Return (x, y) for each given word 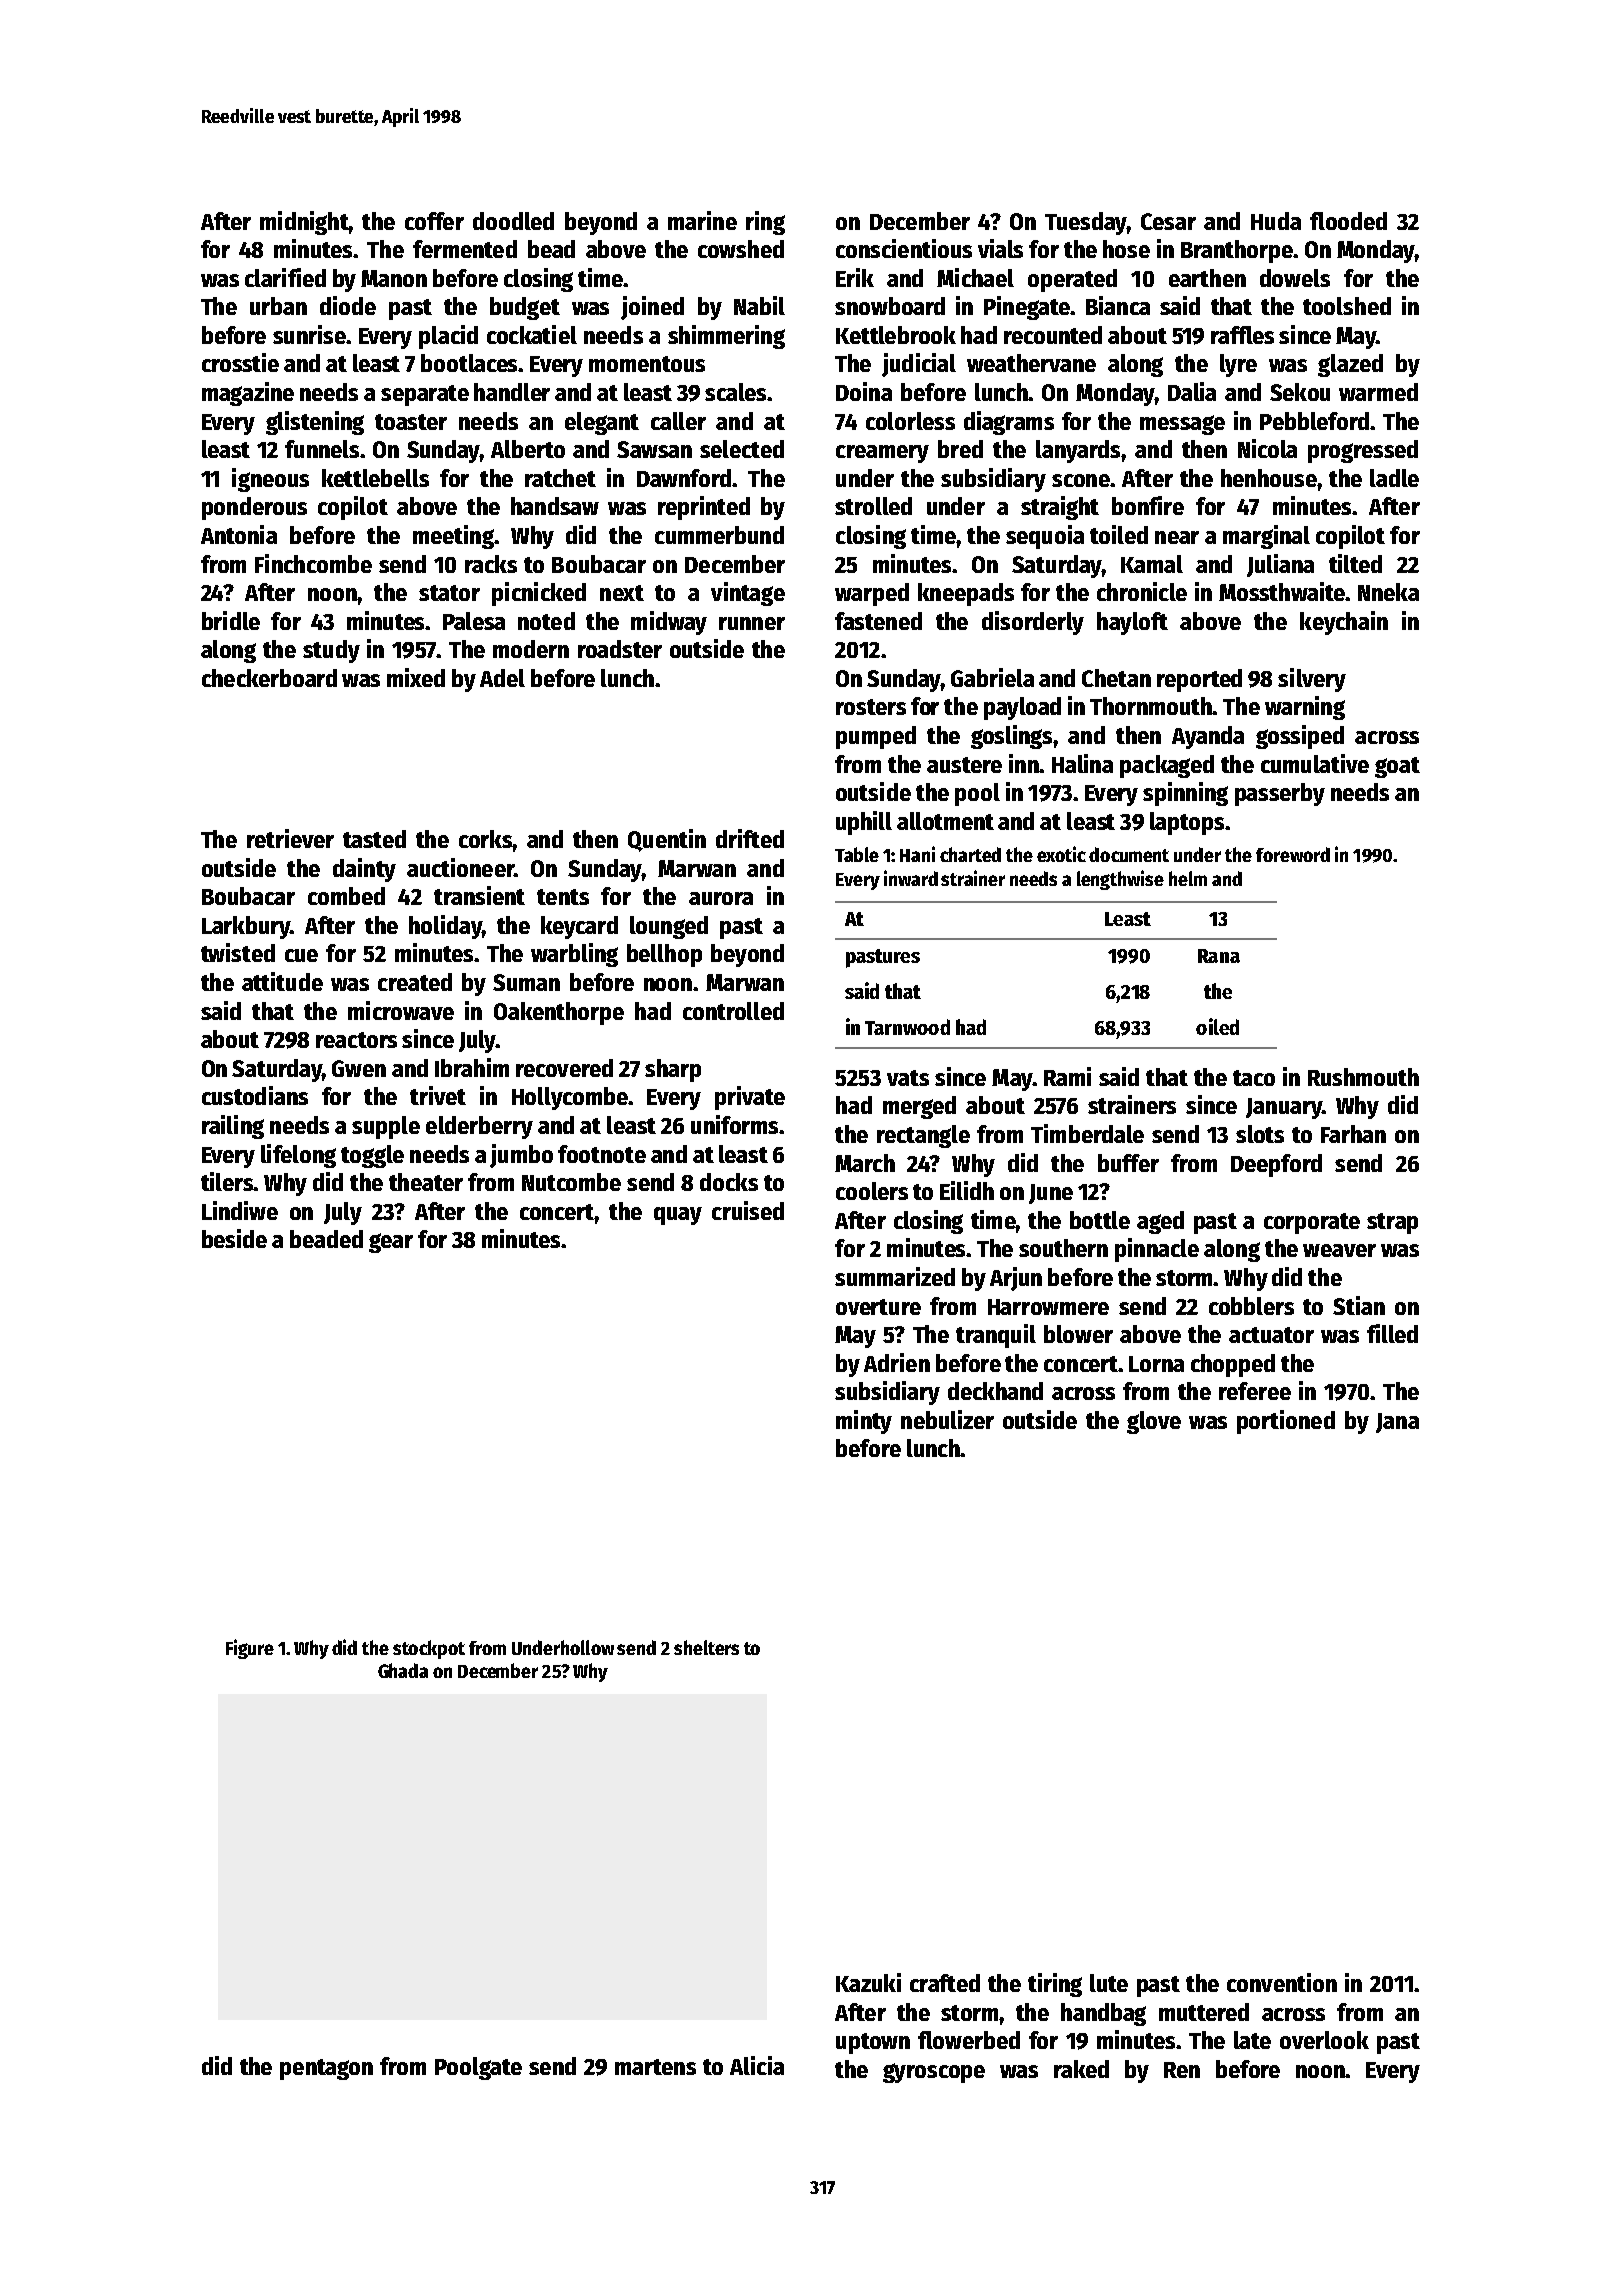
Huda (1276, 221)
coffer (434, 221)
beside (234, 1238)
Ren (1182, 2070)
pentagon (326, 2069)
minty (864, 1422)
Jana (1397, 1423)
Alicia (757, 2065)
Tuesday (1086, 223)
